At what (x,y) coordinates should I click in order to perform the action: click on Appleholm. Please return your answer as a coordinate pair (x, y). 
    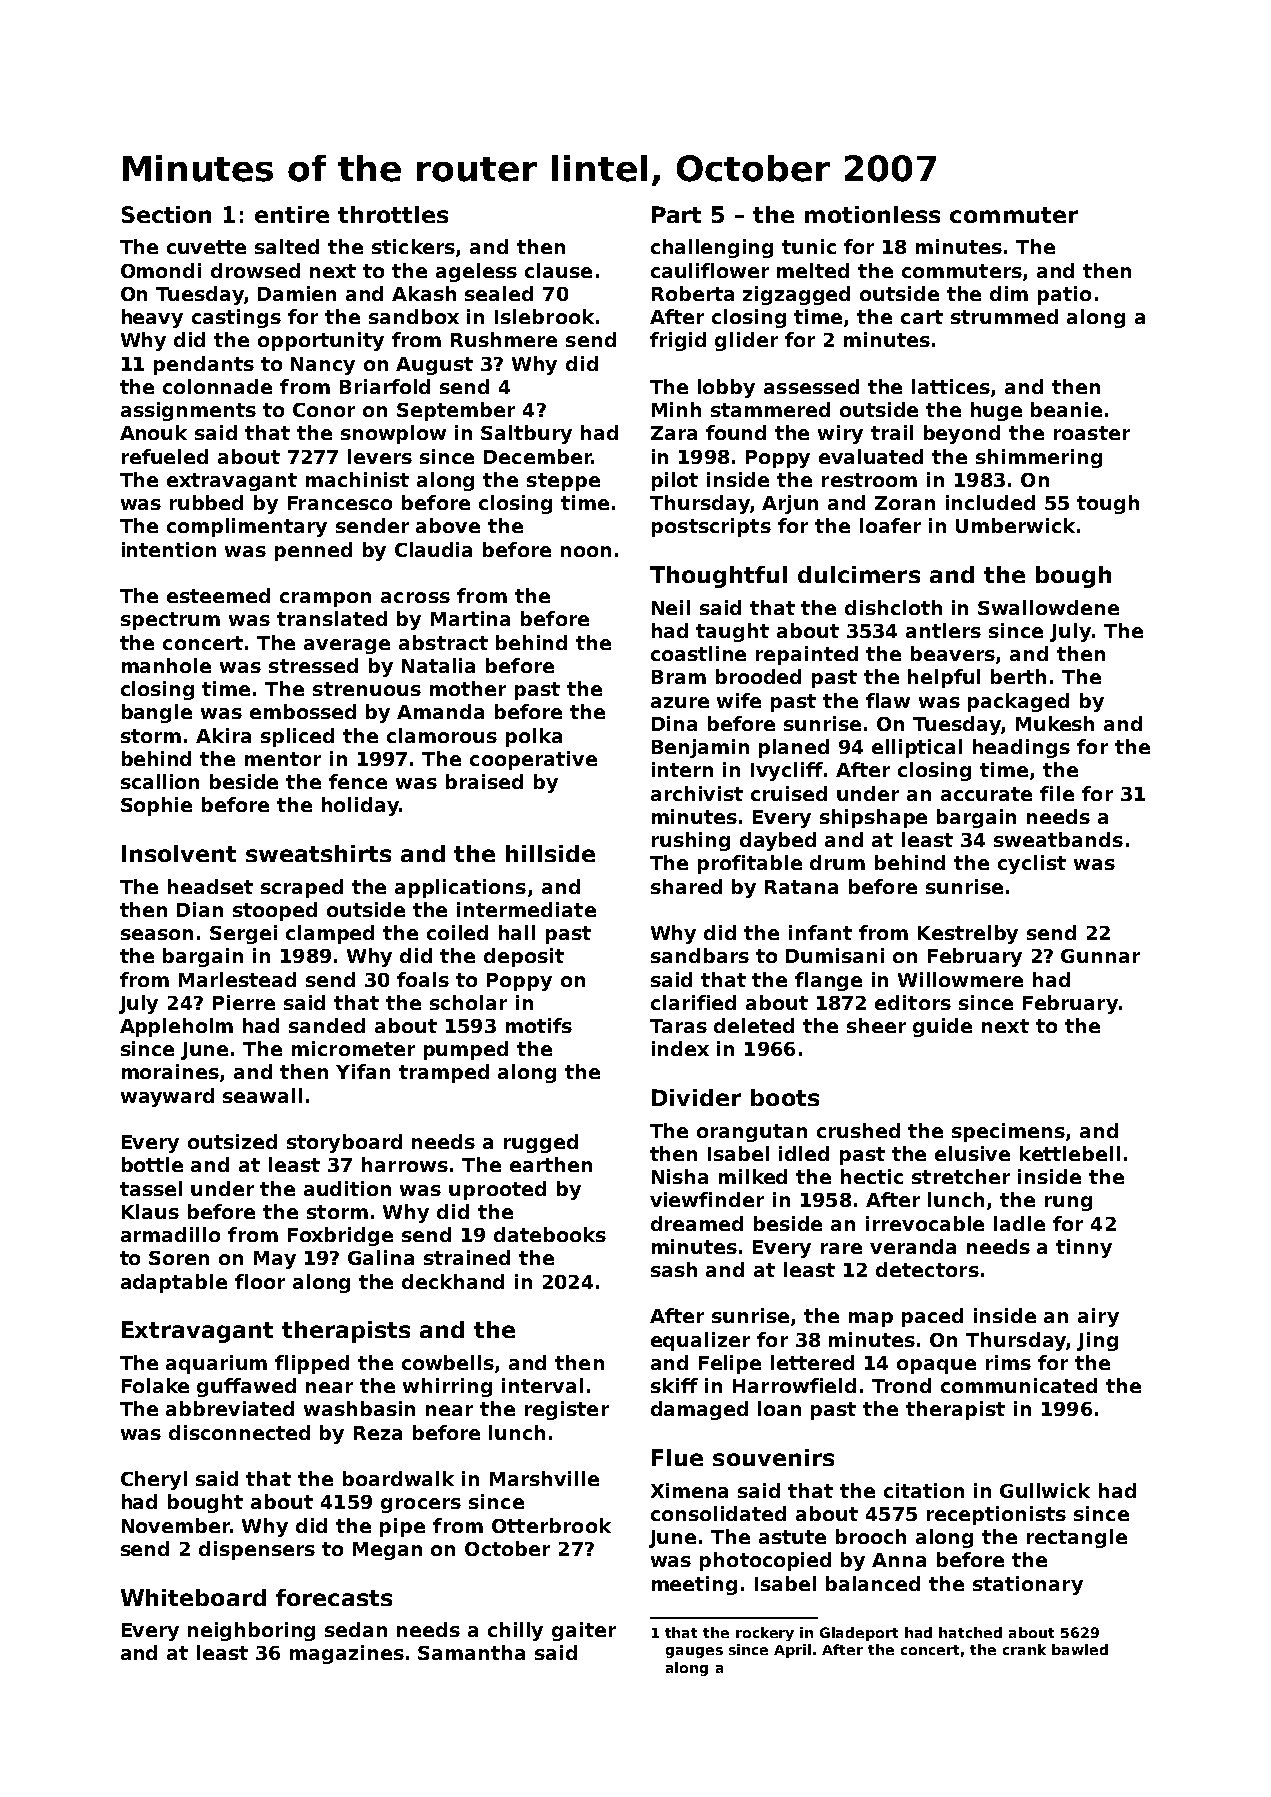
    Looking at the image, I should click on (176, 1027).
